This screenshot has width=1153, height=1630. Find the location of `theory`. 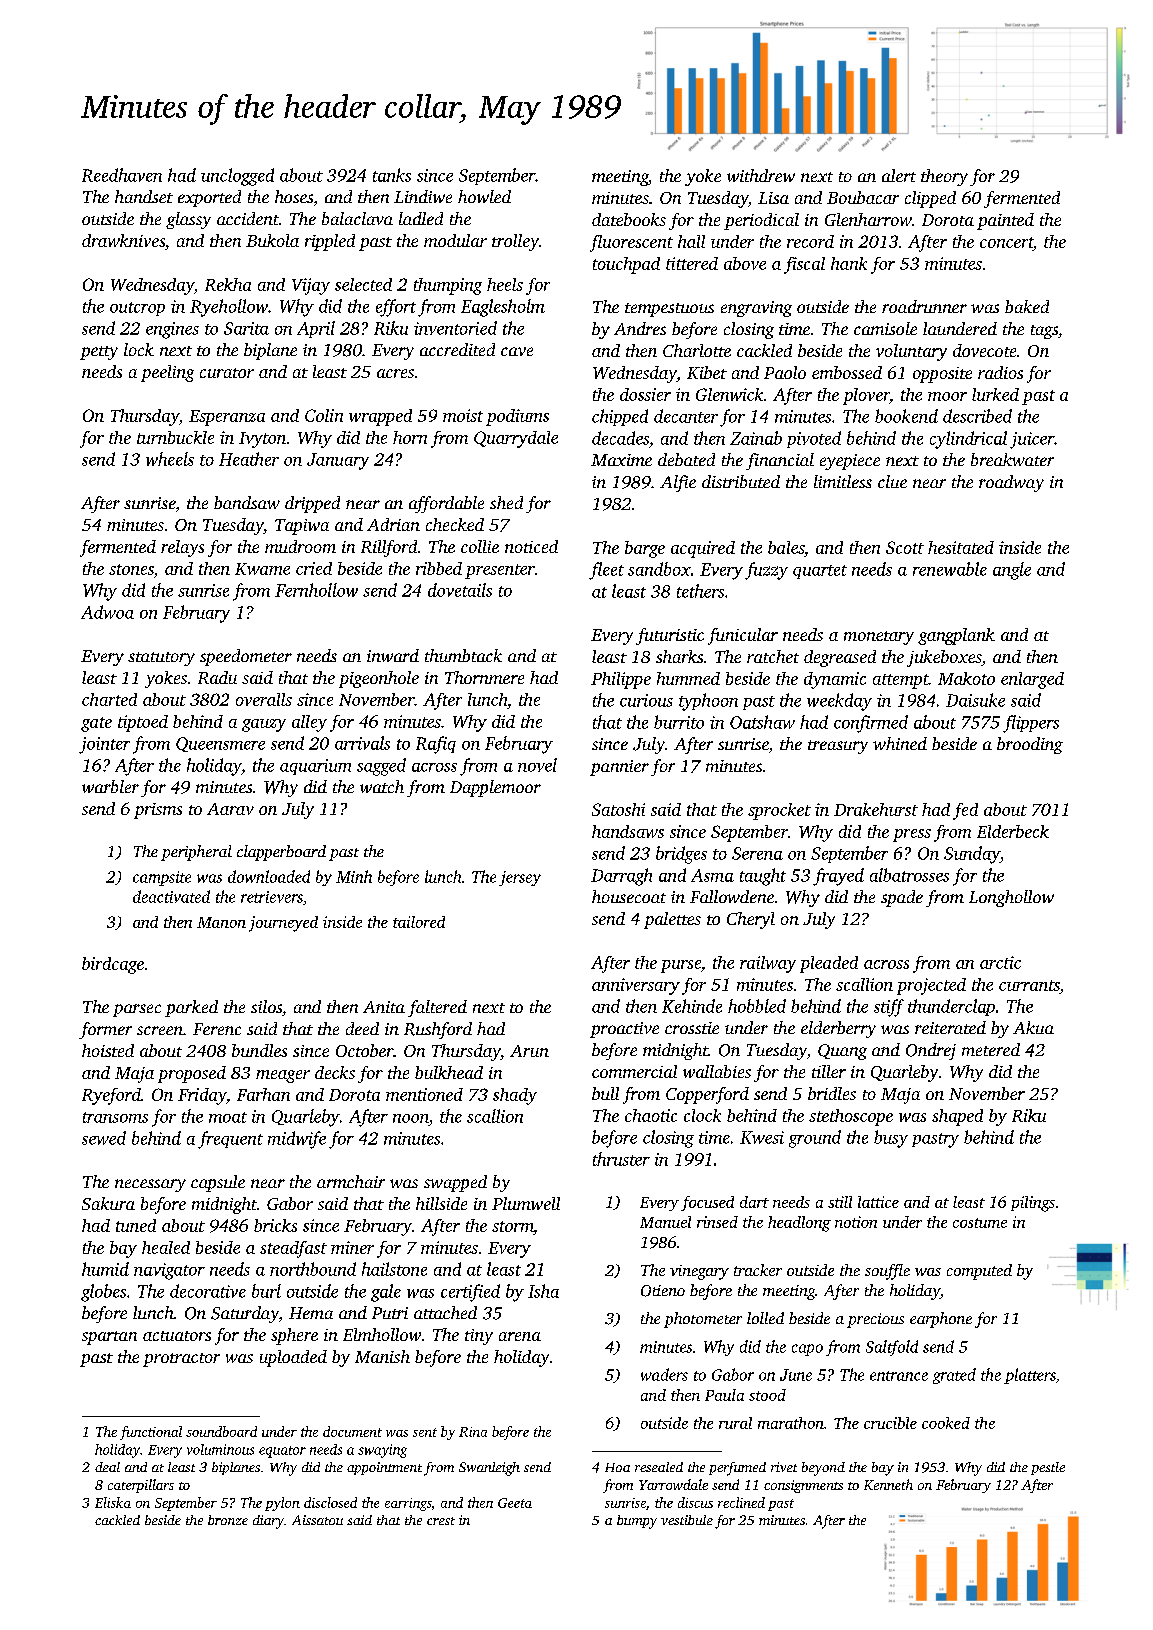

theory is located at coordinates (944, 177).
